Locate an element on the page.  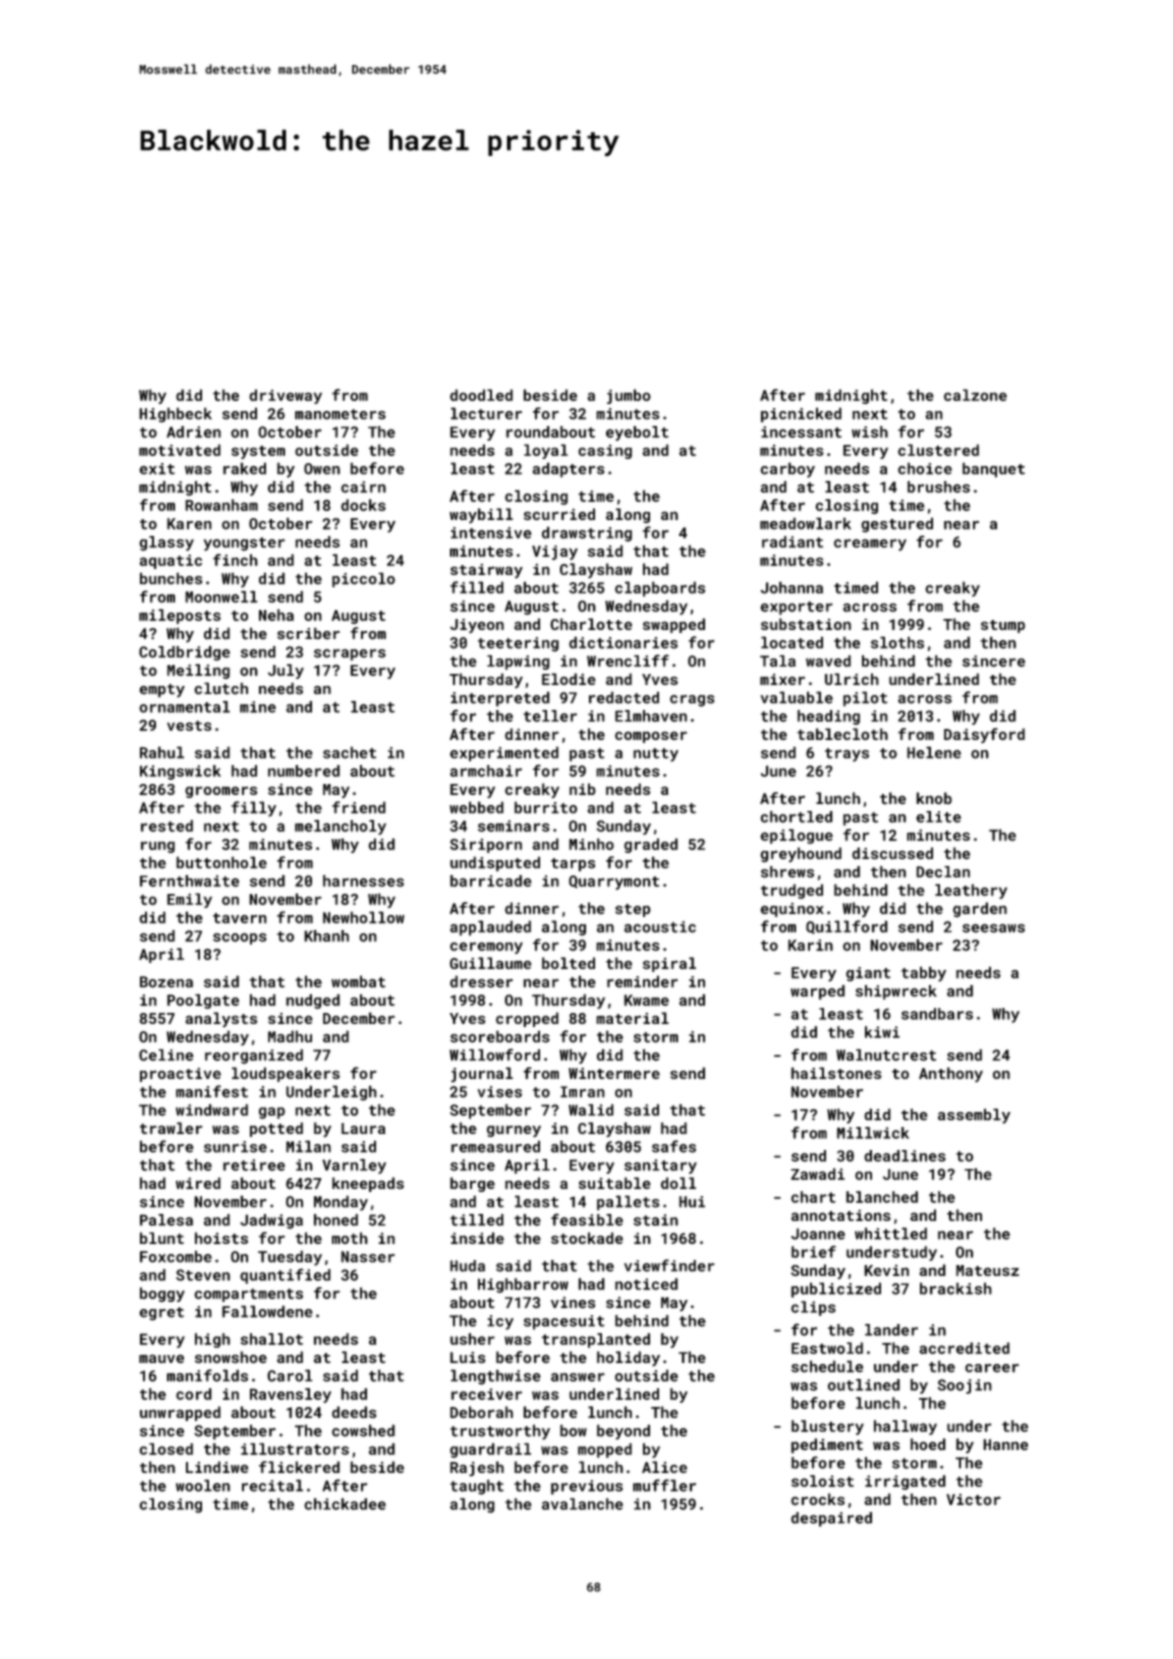
Elodie is located at coordinates (569, 679).
